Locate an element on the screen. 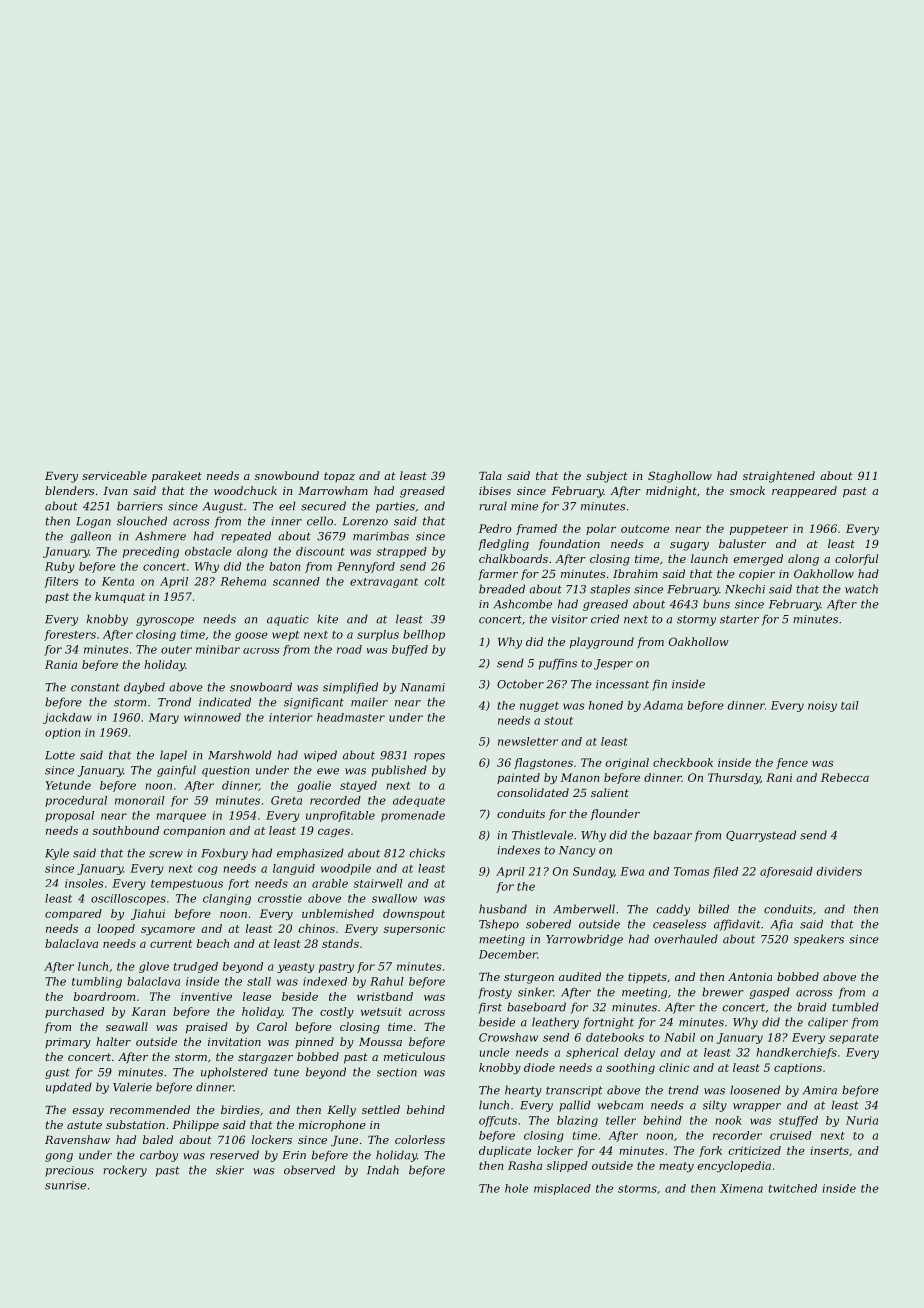  spherical is located at coordinates (592, 1053).
